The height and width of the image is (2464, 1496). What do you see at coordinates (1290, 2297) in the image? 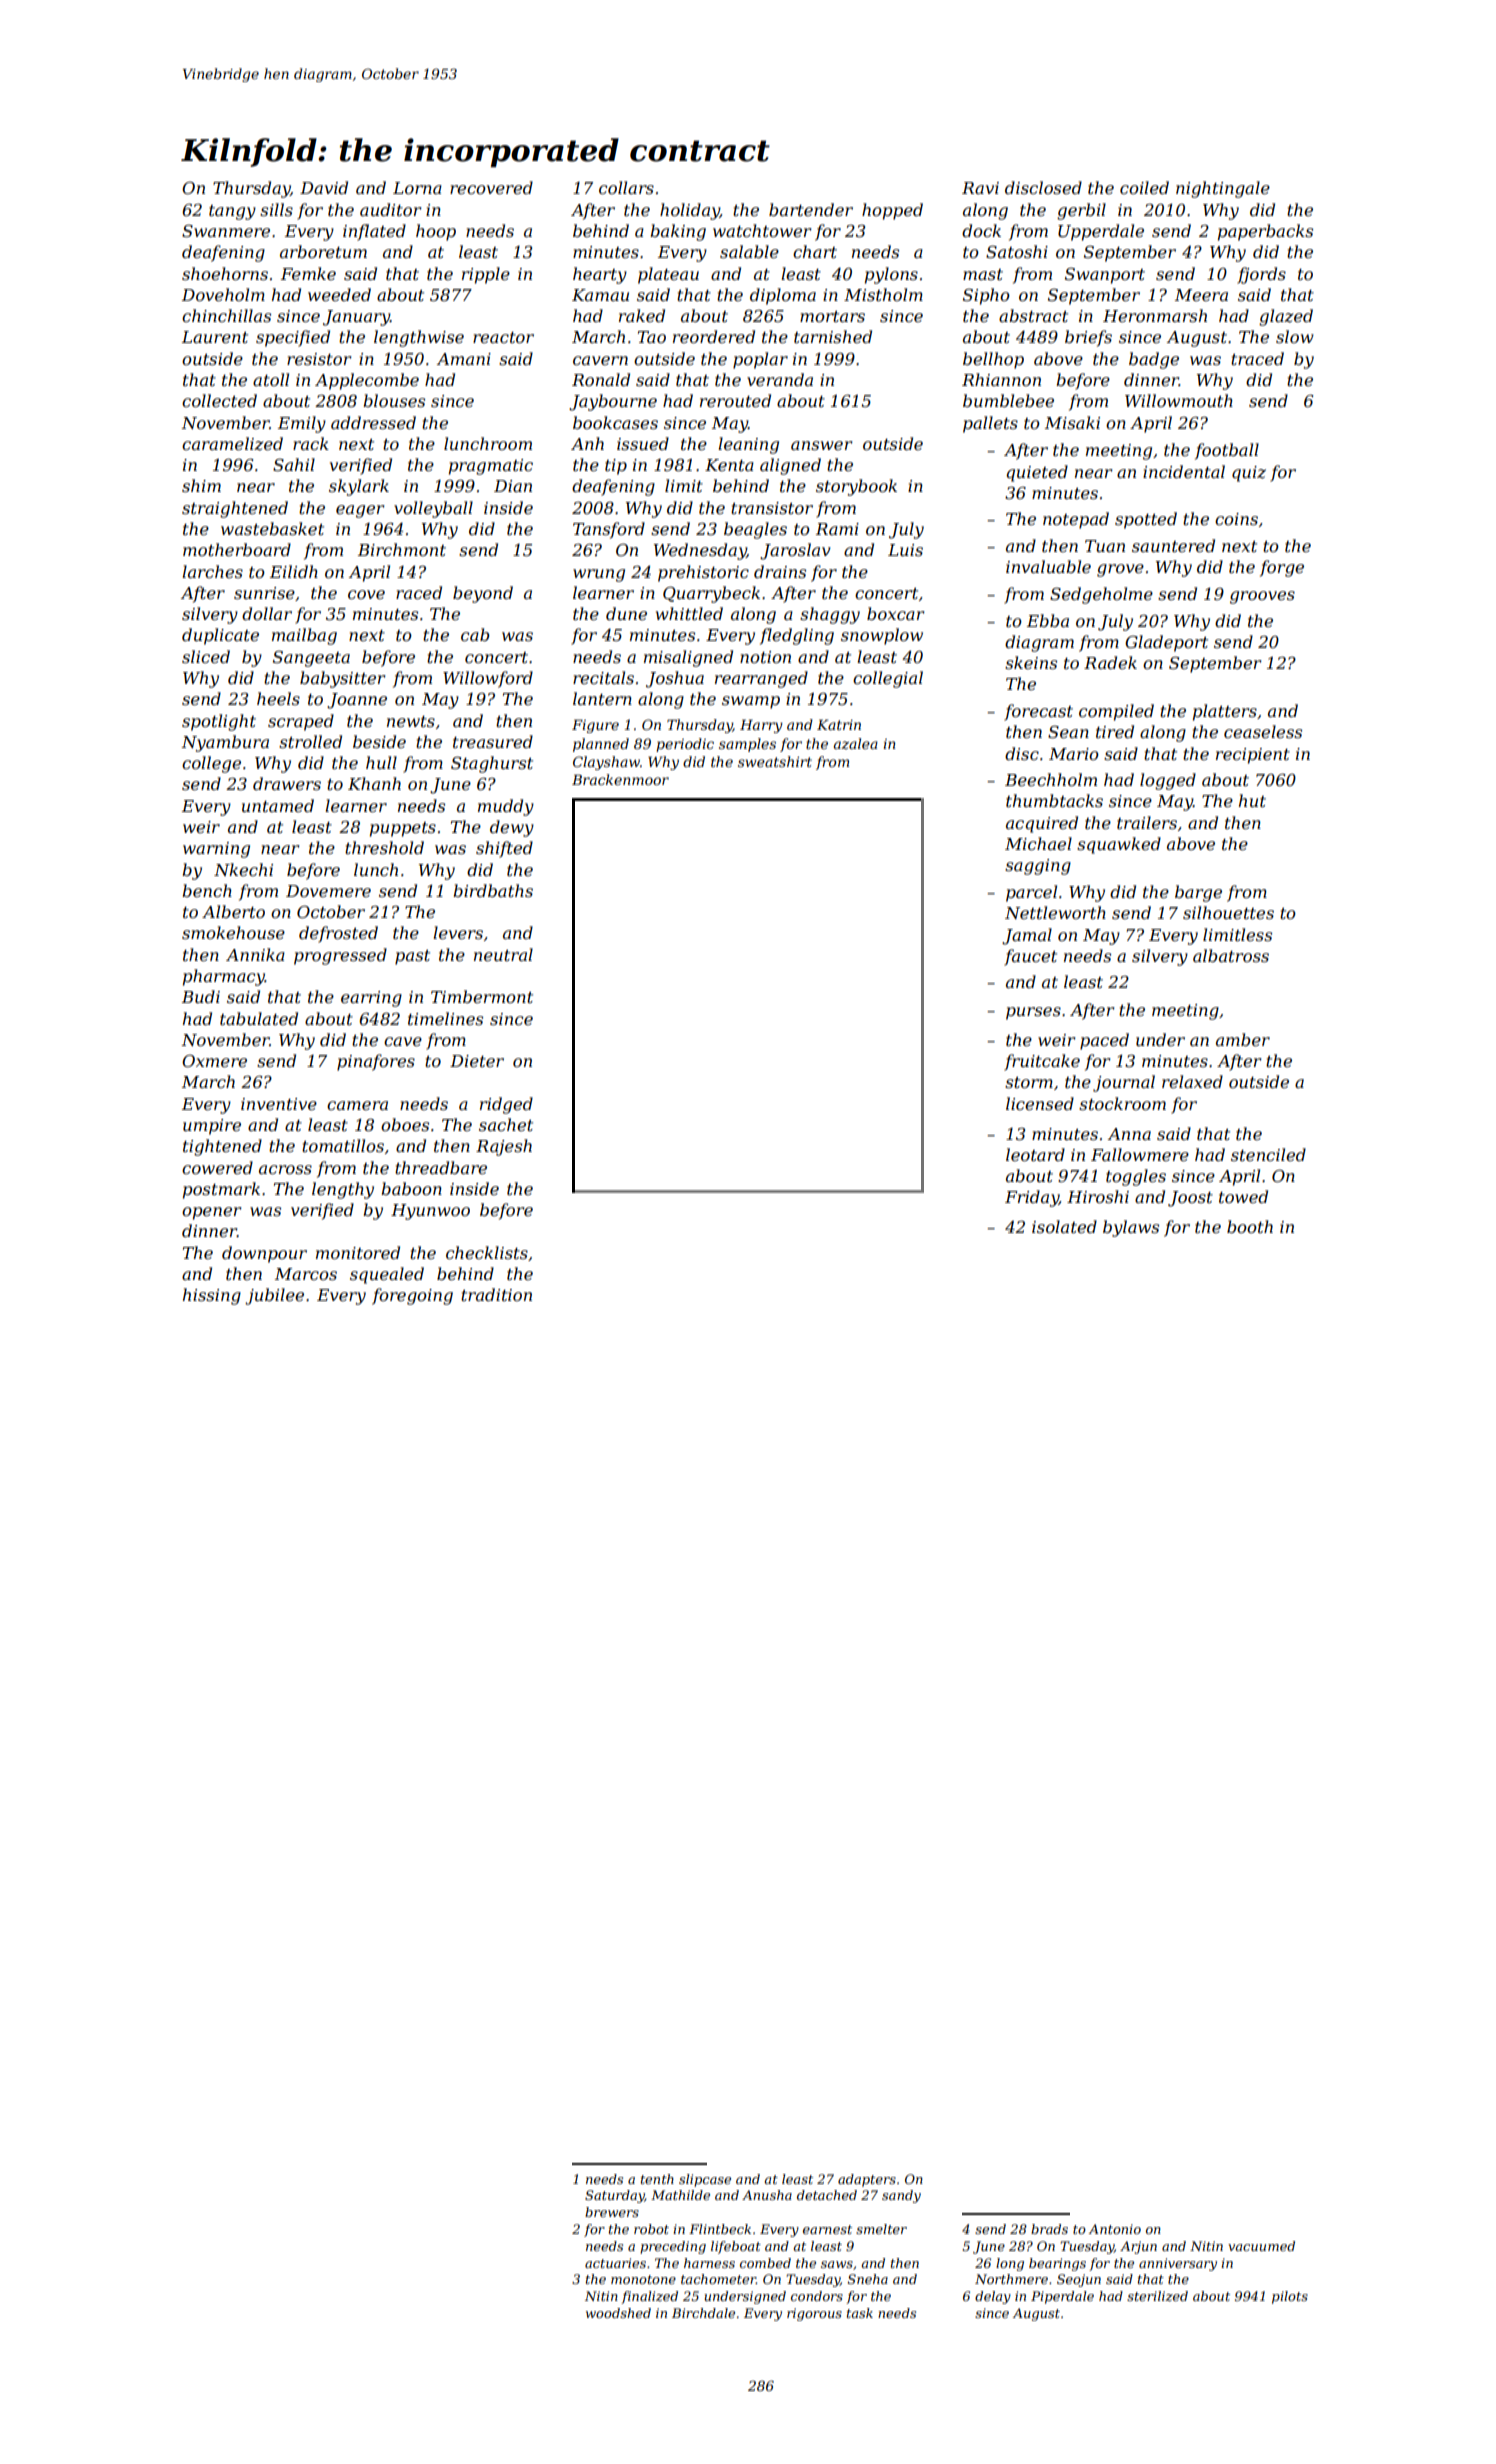
I see `pilots` at bounding box center [1290, 2297].
